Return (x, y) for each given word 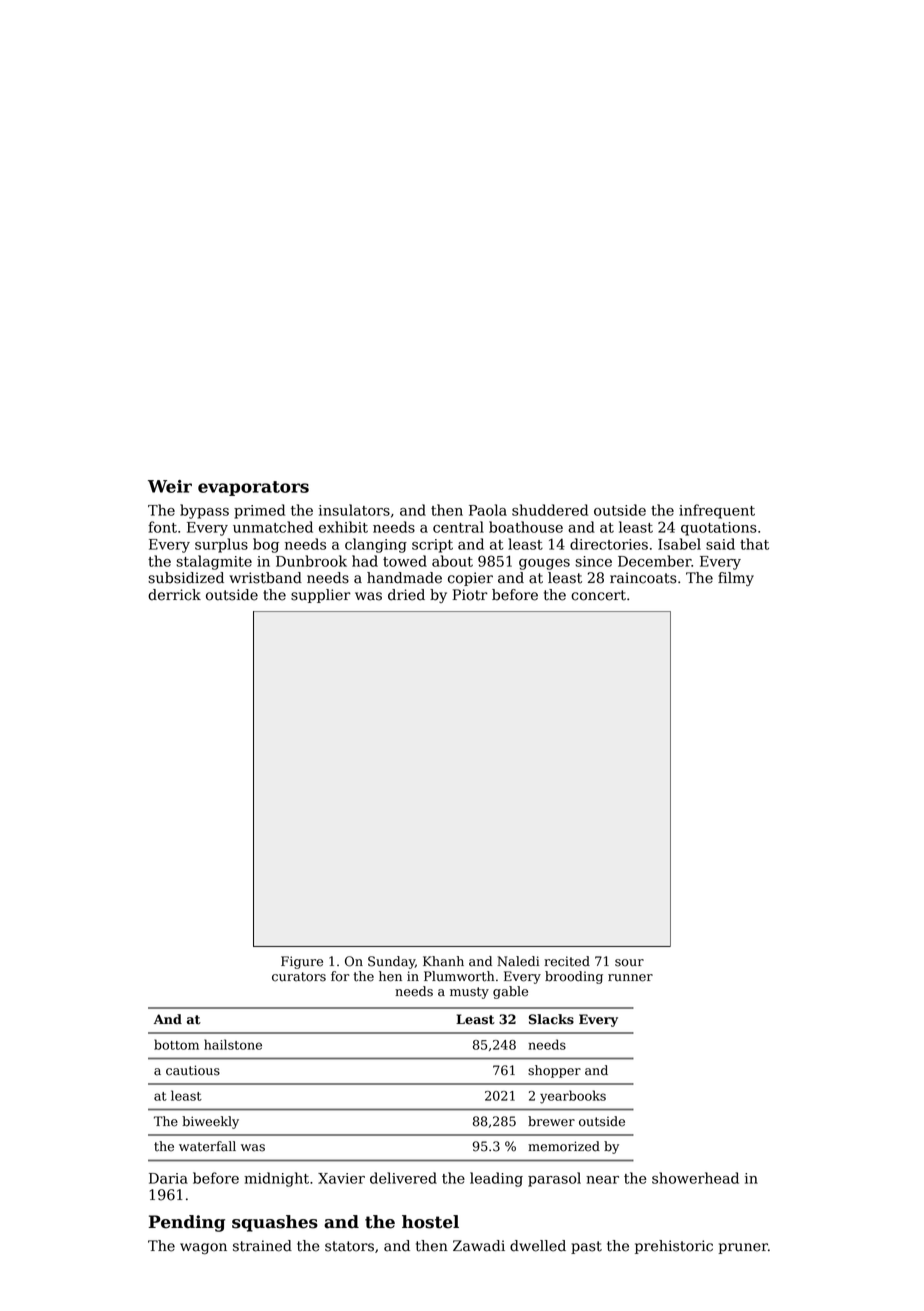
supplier (321, 596)
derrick (174, 595)
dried (406, 595)
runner (630, 978)
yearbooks (573, 1097)
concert (598, 595)
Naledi (518, 961)
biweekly (210, 1122)
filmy (736, 579)
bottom (176, 1044)
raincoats (643, 578)
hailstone (233, 1044)
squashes (275, 1223)
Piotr (470, 595)
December (655, 561)
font (162, 527)
